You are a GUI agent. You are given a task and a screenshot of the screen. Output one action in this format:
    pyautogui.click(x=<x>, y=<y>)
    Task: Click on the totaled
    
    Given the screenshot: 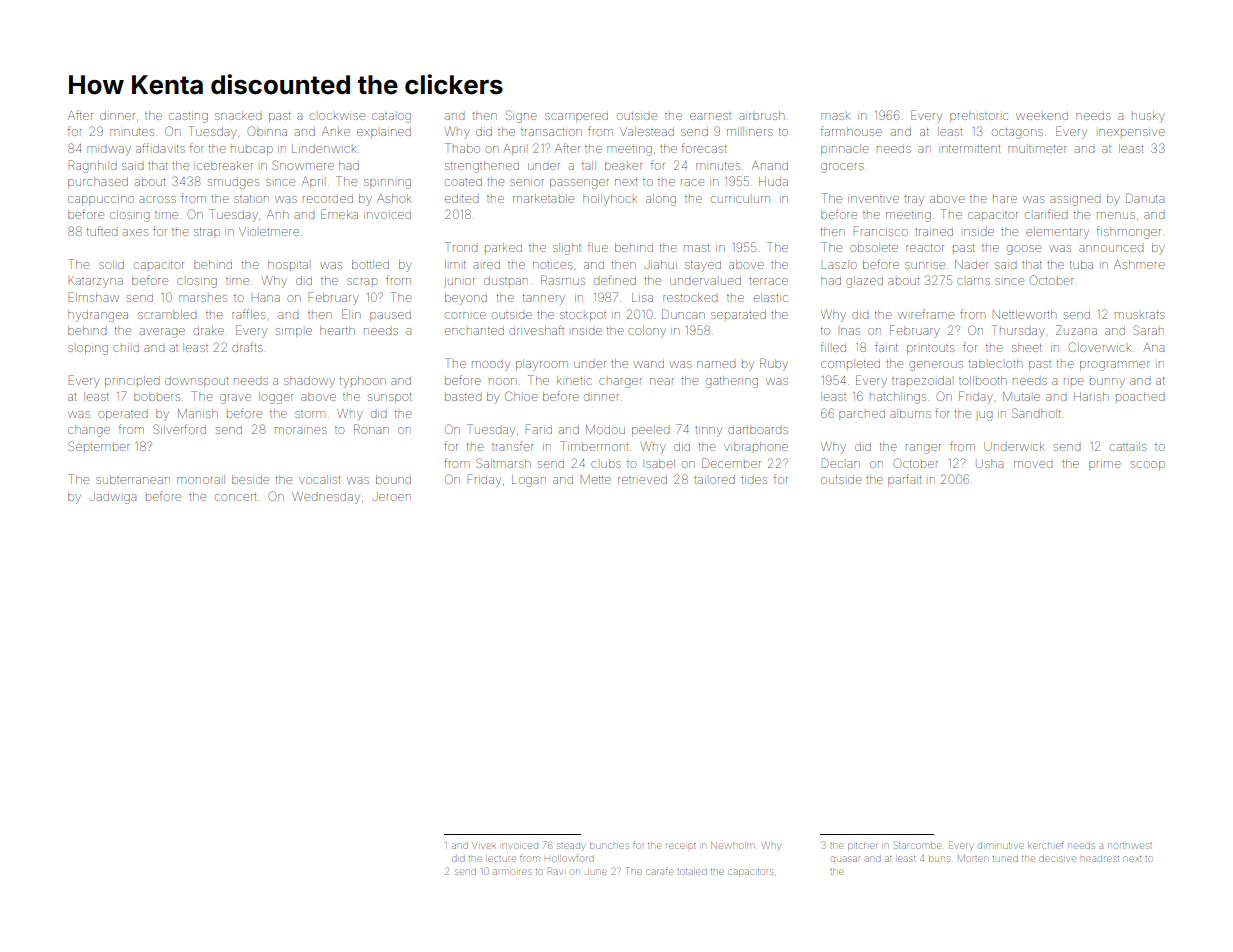 What is the action you would take?
    pyautogui.click(x=692, y=872)
